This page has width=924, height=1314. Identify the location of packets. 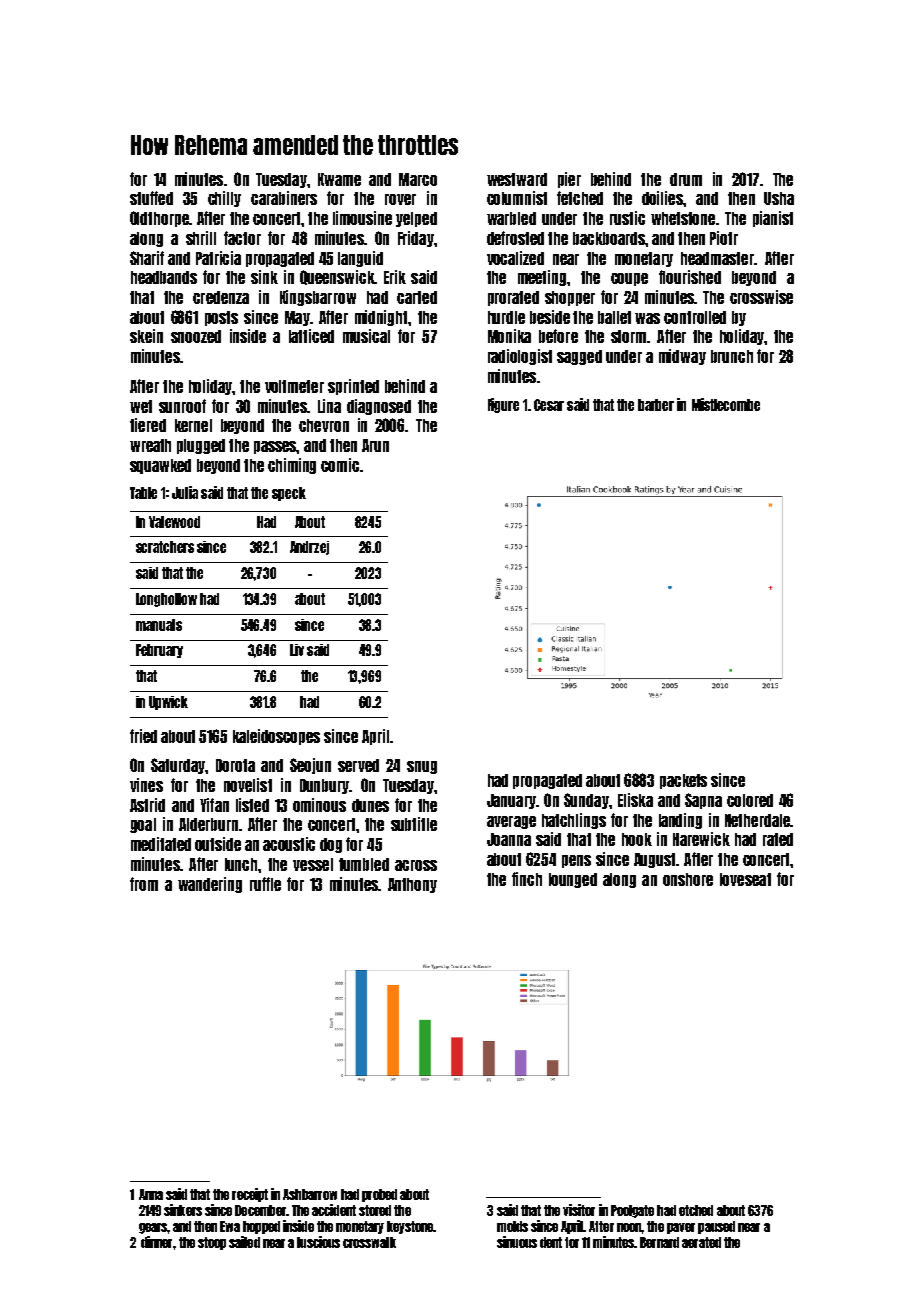
(683, 781).
